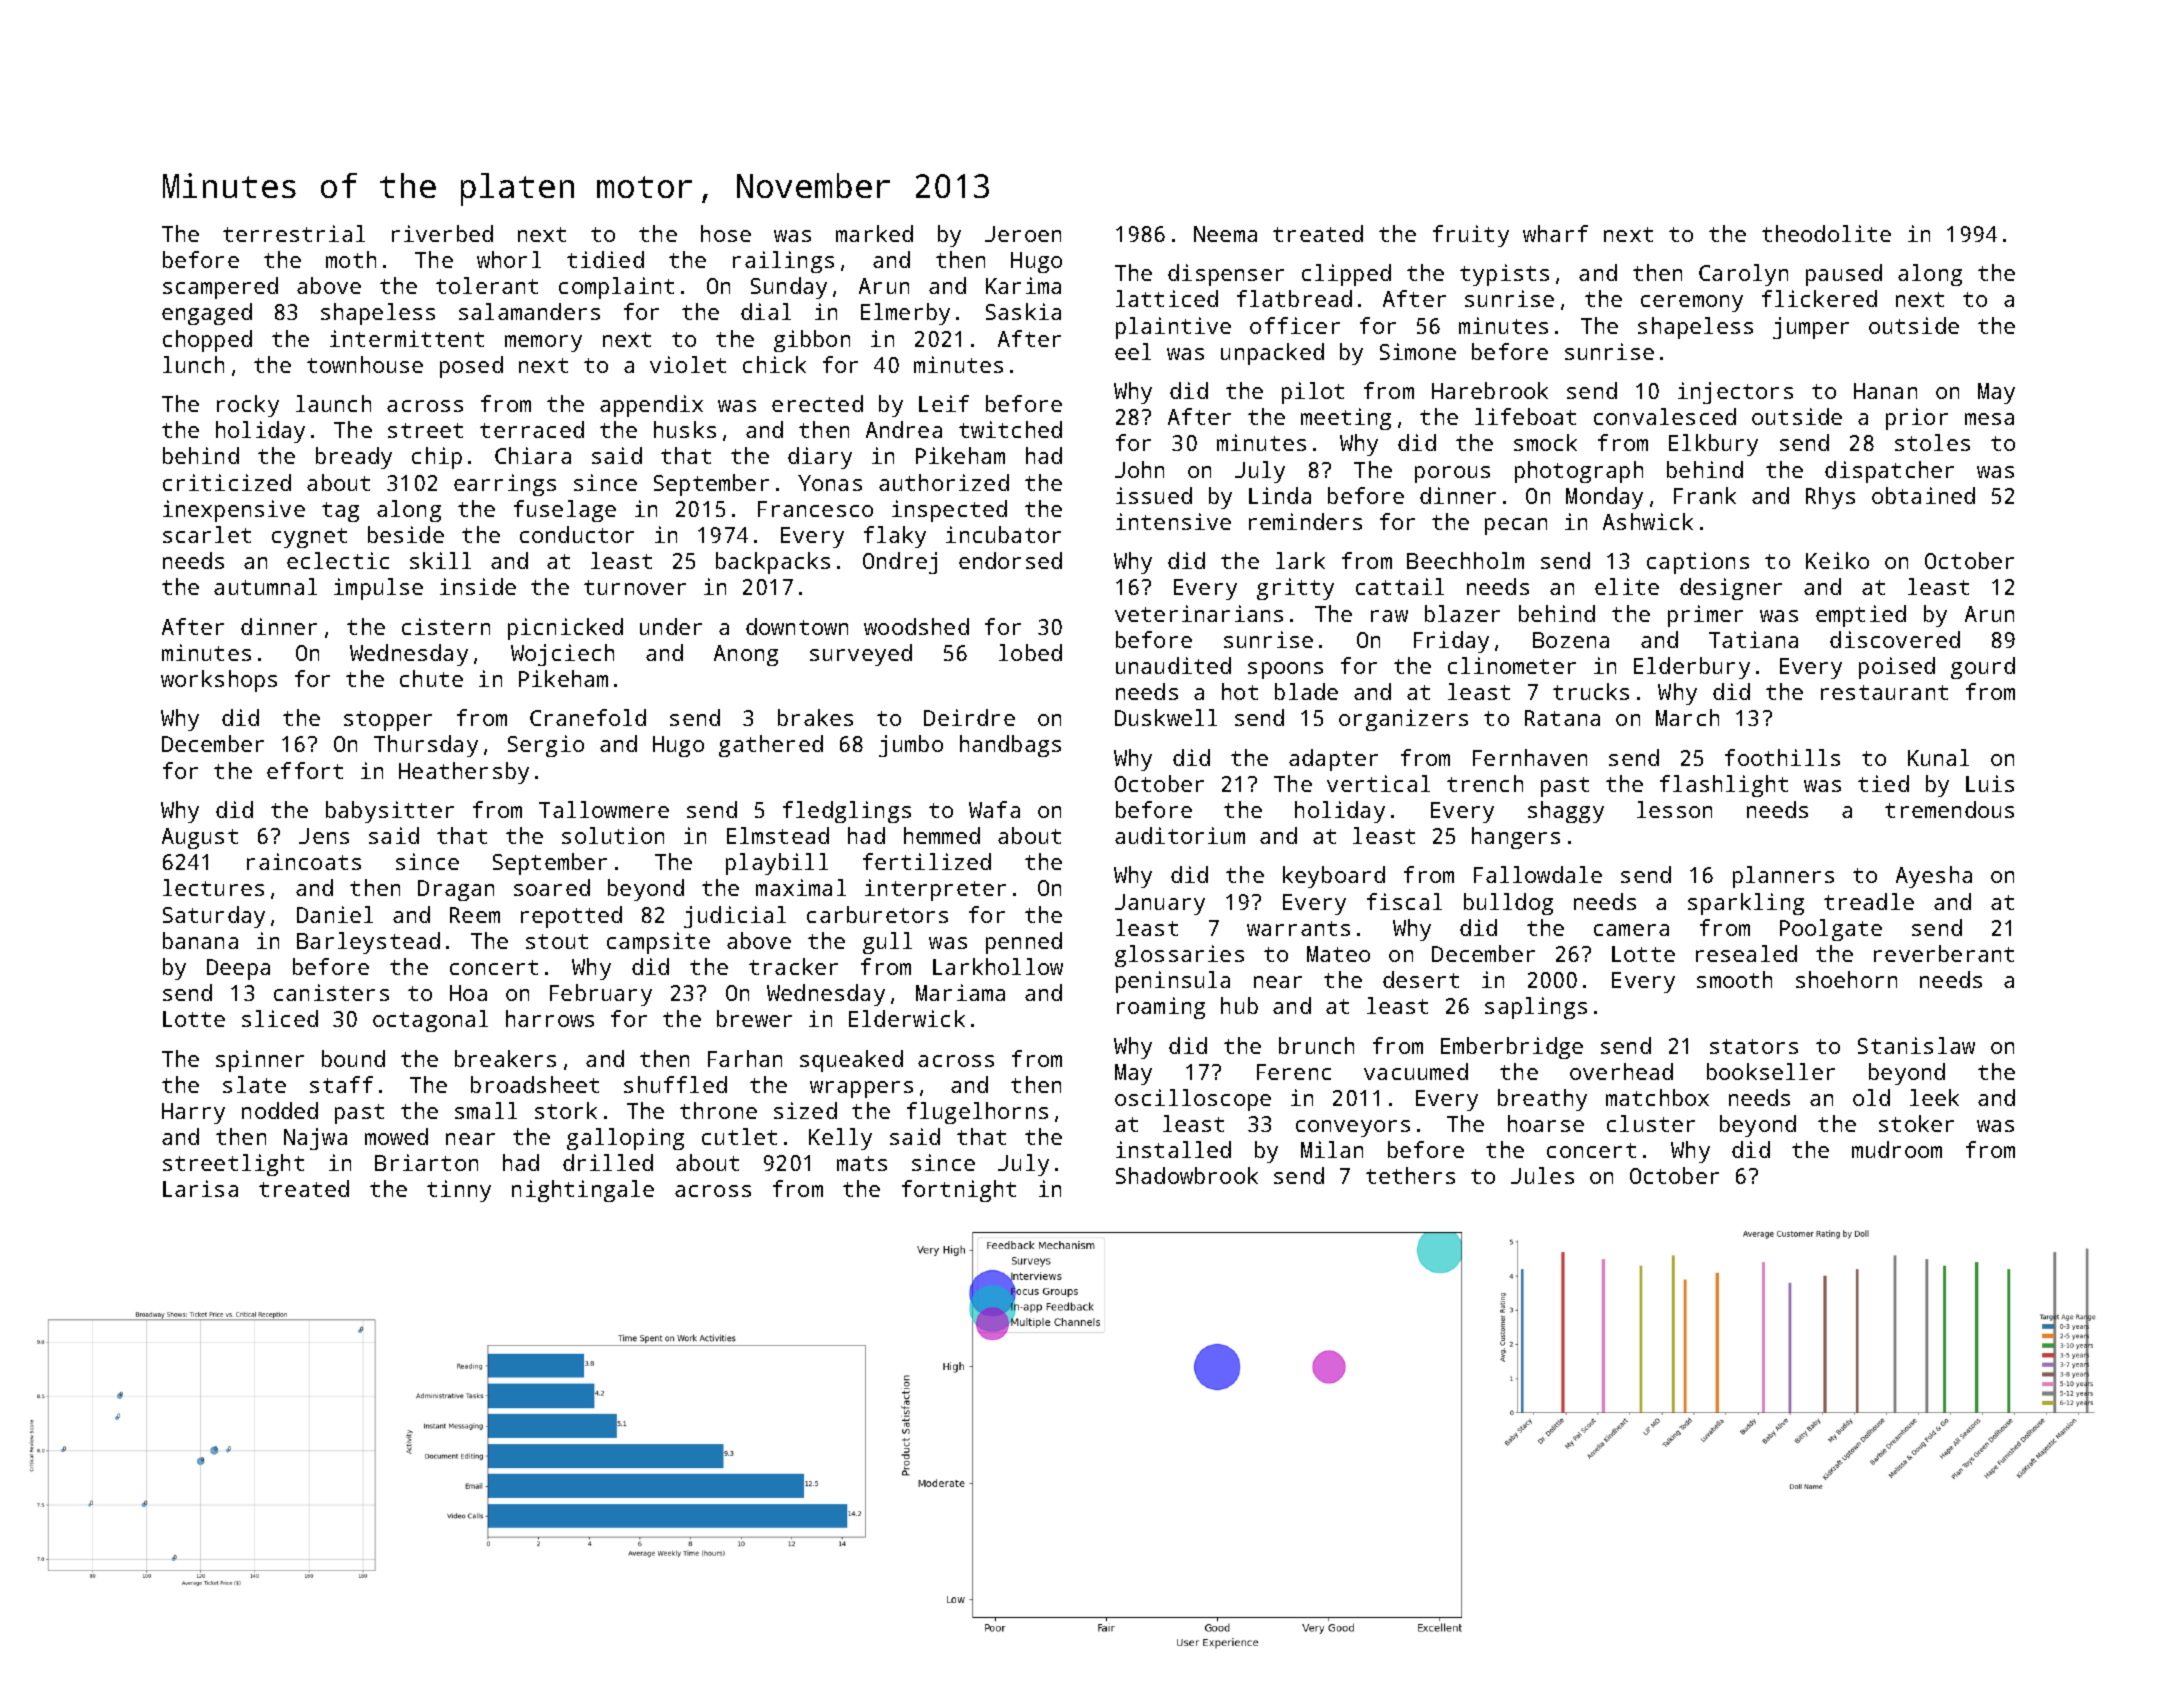  I want to click on gritty, so click(1295, 589).
